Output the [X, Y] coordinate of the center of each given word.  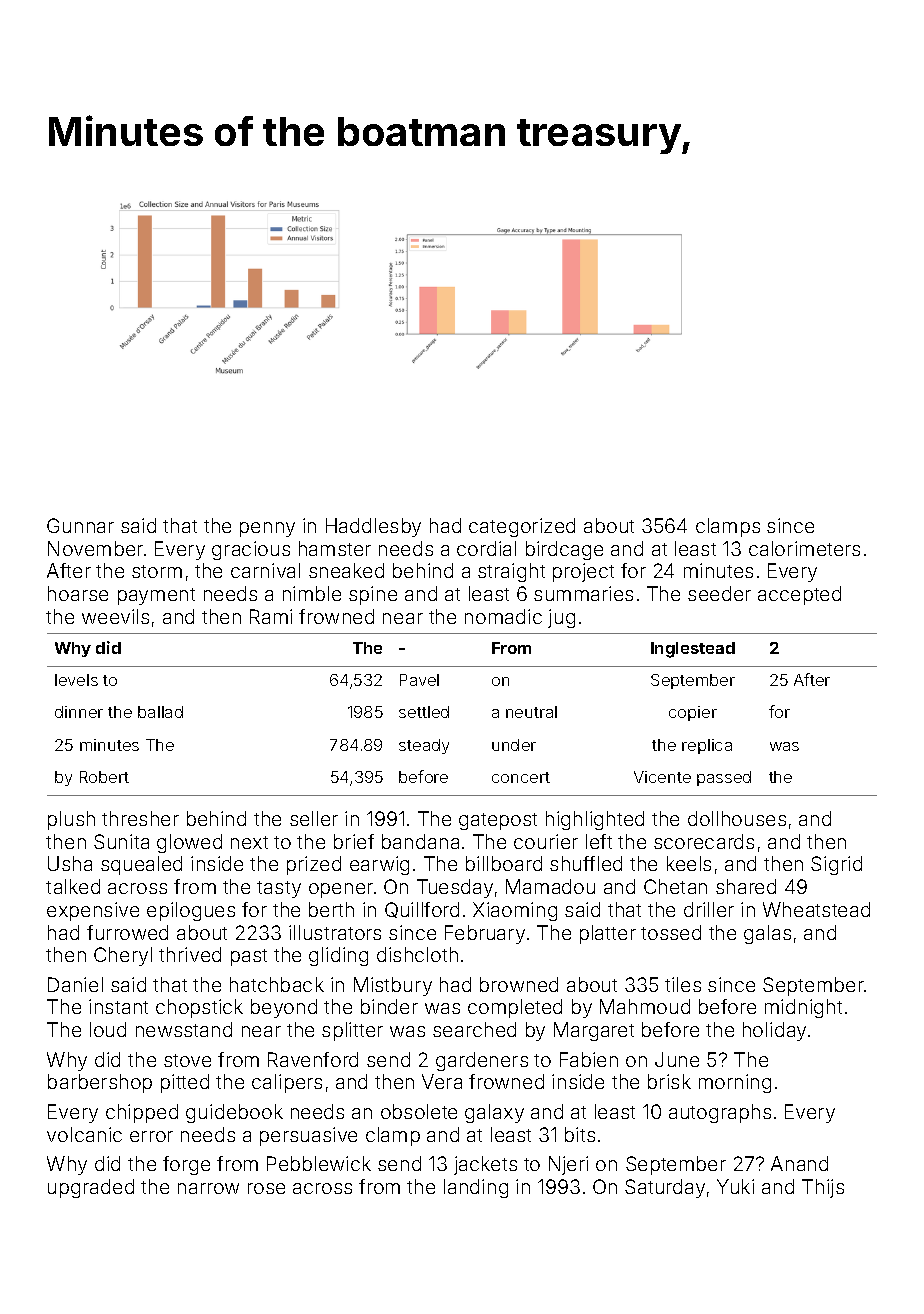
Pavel [419, 680]
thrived [190, 954]
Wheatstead [816, 909]
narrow [208, 1188]
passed [724, 778]
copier [693, 713]
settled [424, 712]
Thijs [823, 1188]
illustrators [335, 932]
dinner [79, 712]
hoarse [78, 593]
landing [476, 1188]
